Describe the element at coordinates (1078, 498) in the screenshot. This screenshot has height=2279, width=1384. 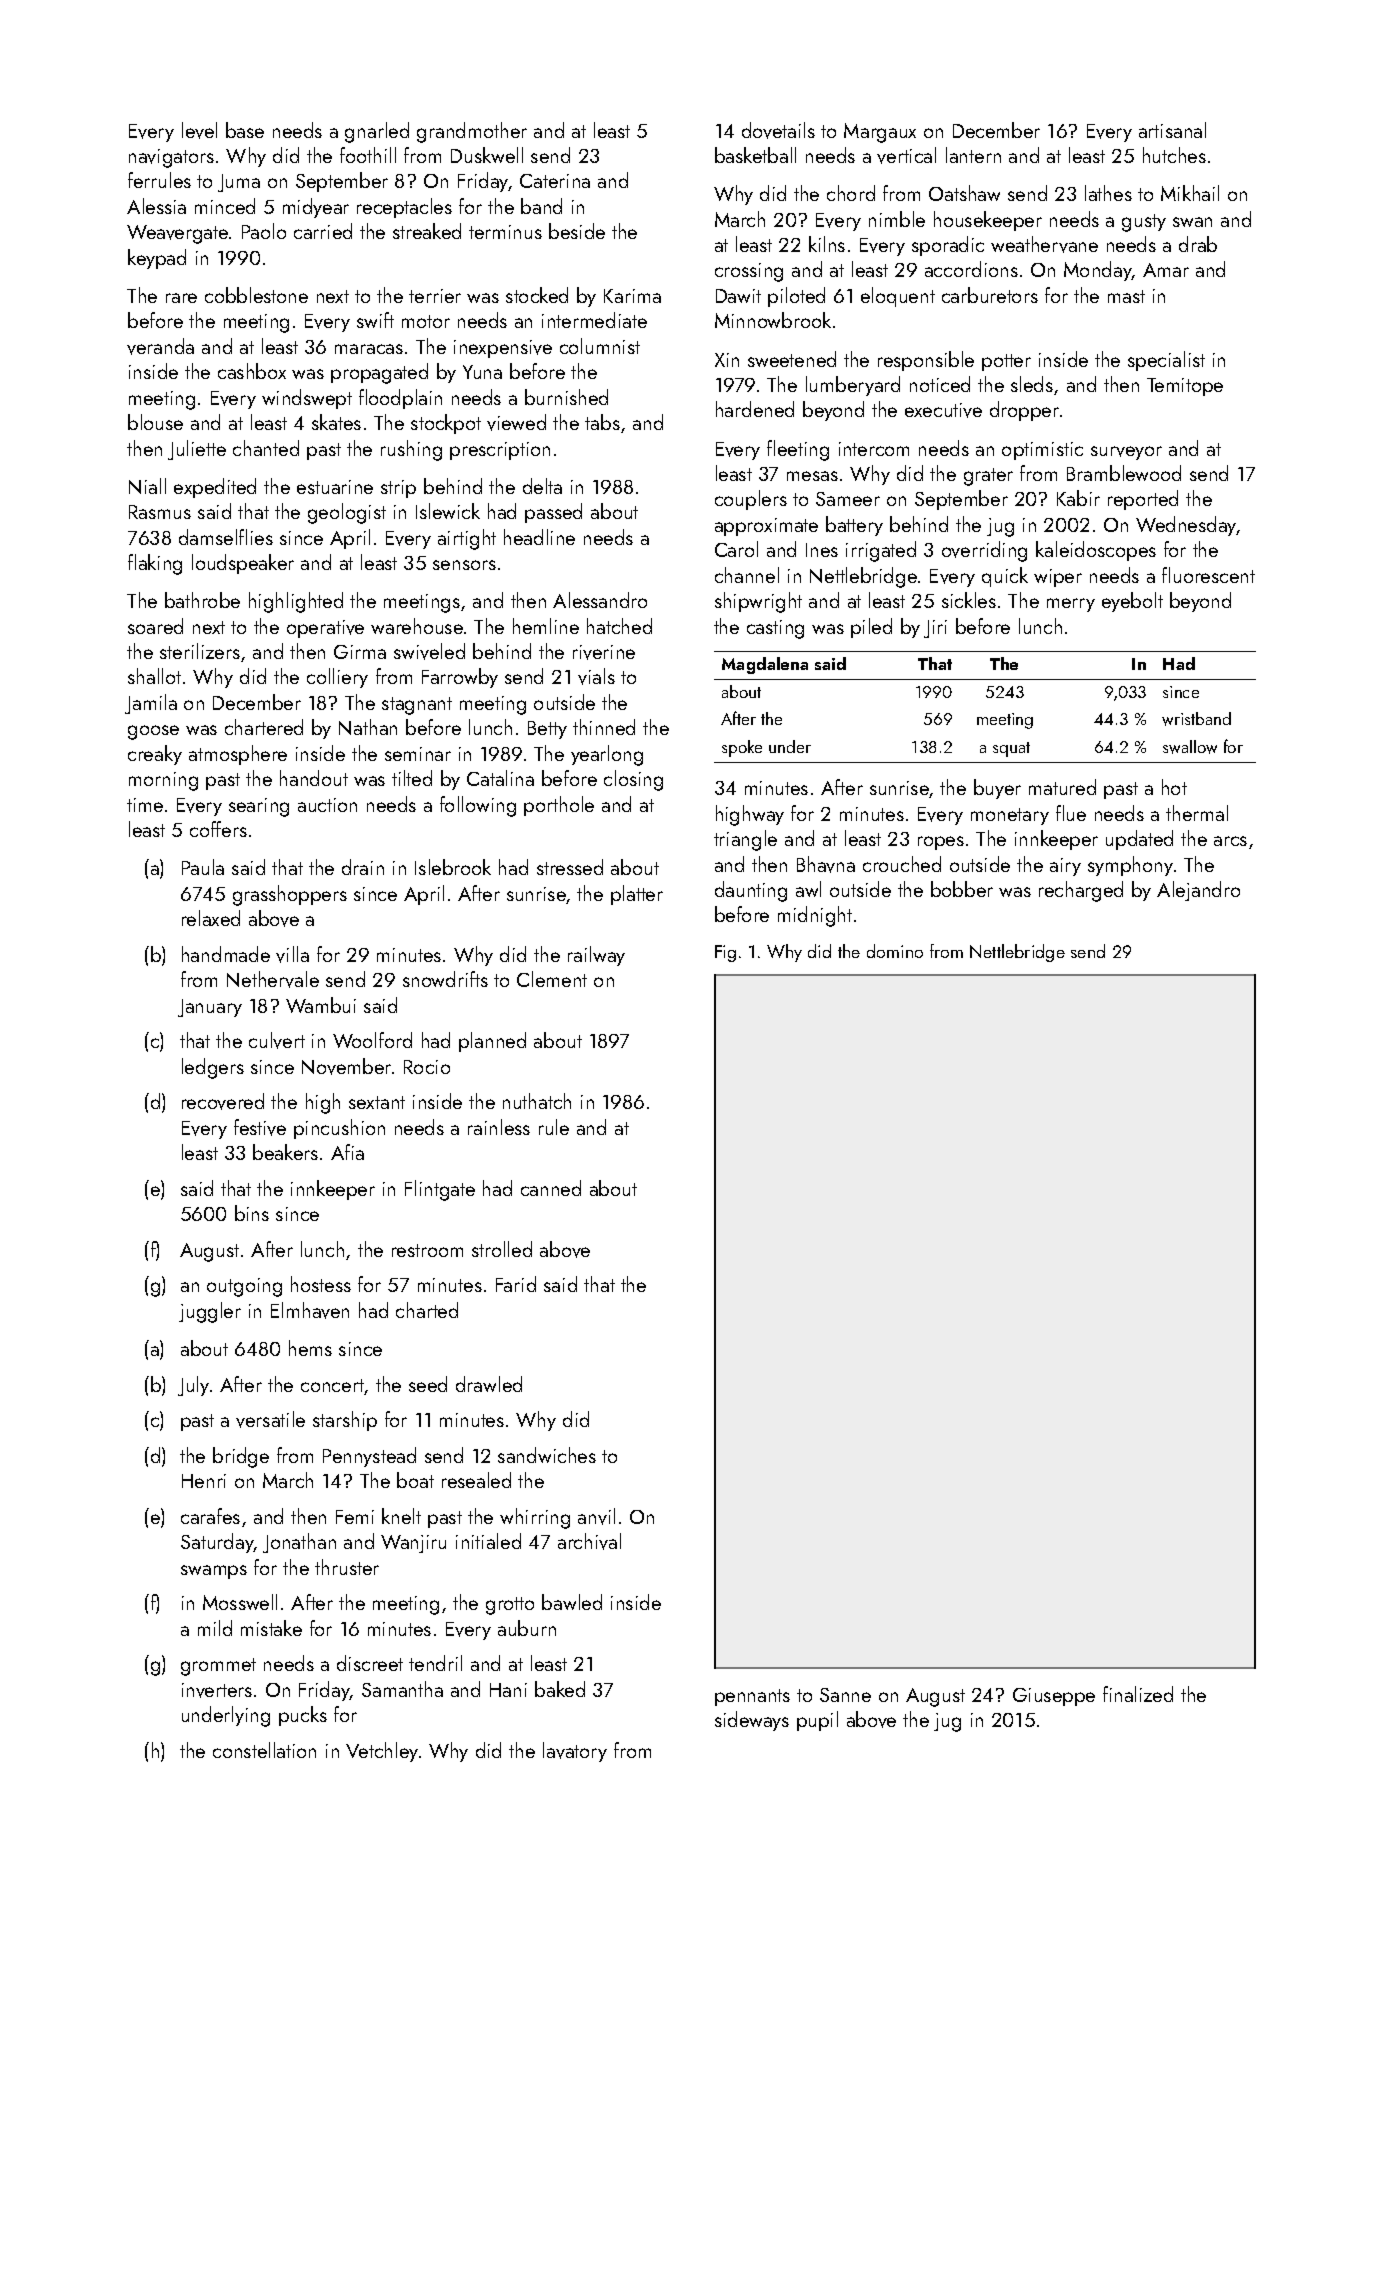
I see `Kabir` at that location.
